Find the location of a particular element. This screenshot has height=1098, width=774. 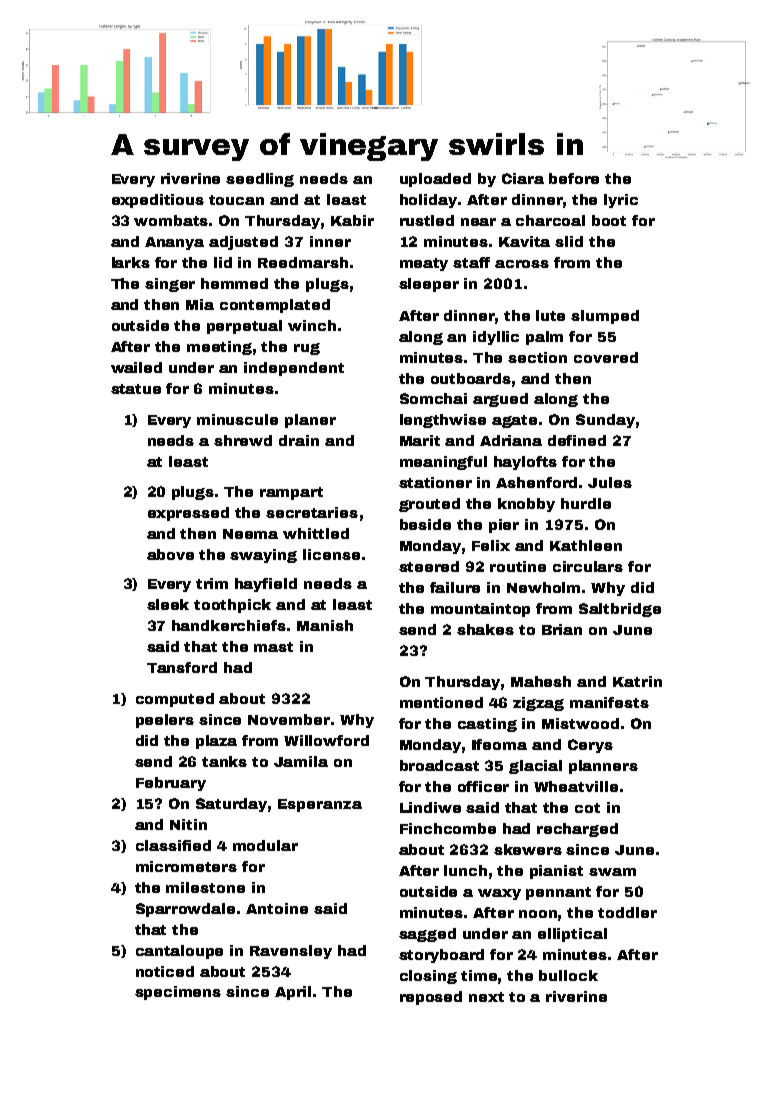

sleek is located at coordinates (168, 604).
